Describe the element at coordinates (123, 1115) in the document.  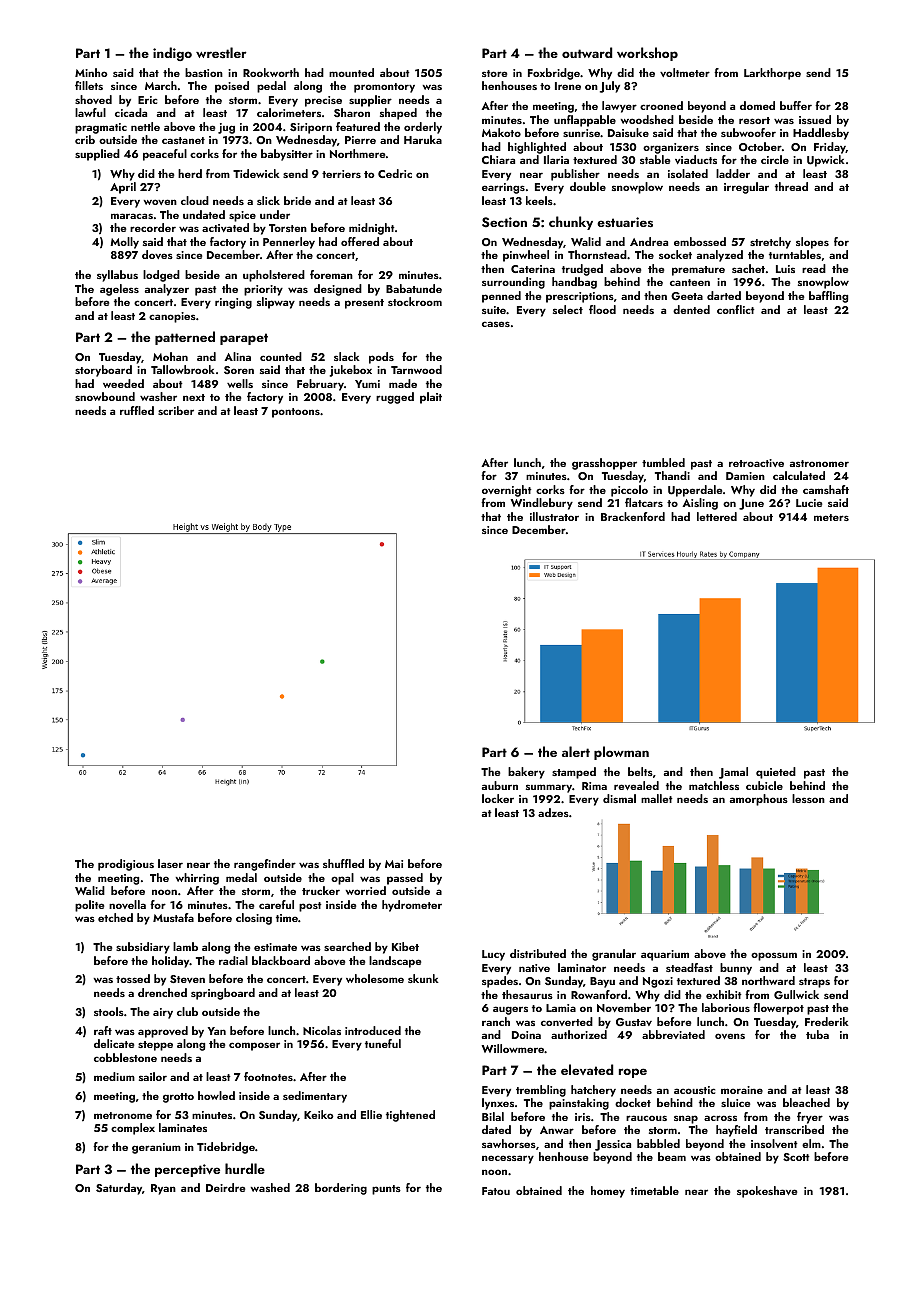
I see `metronome` at that location.
